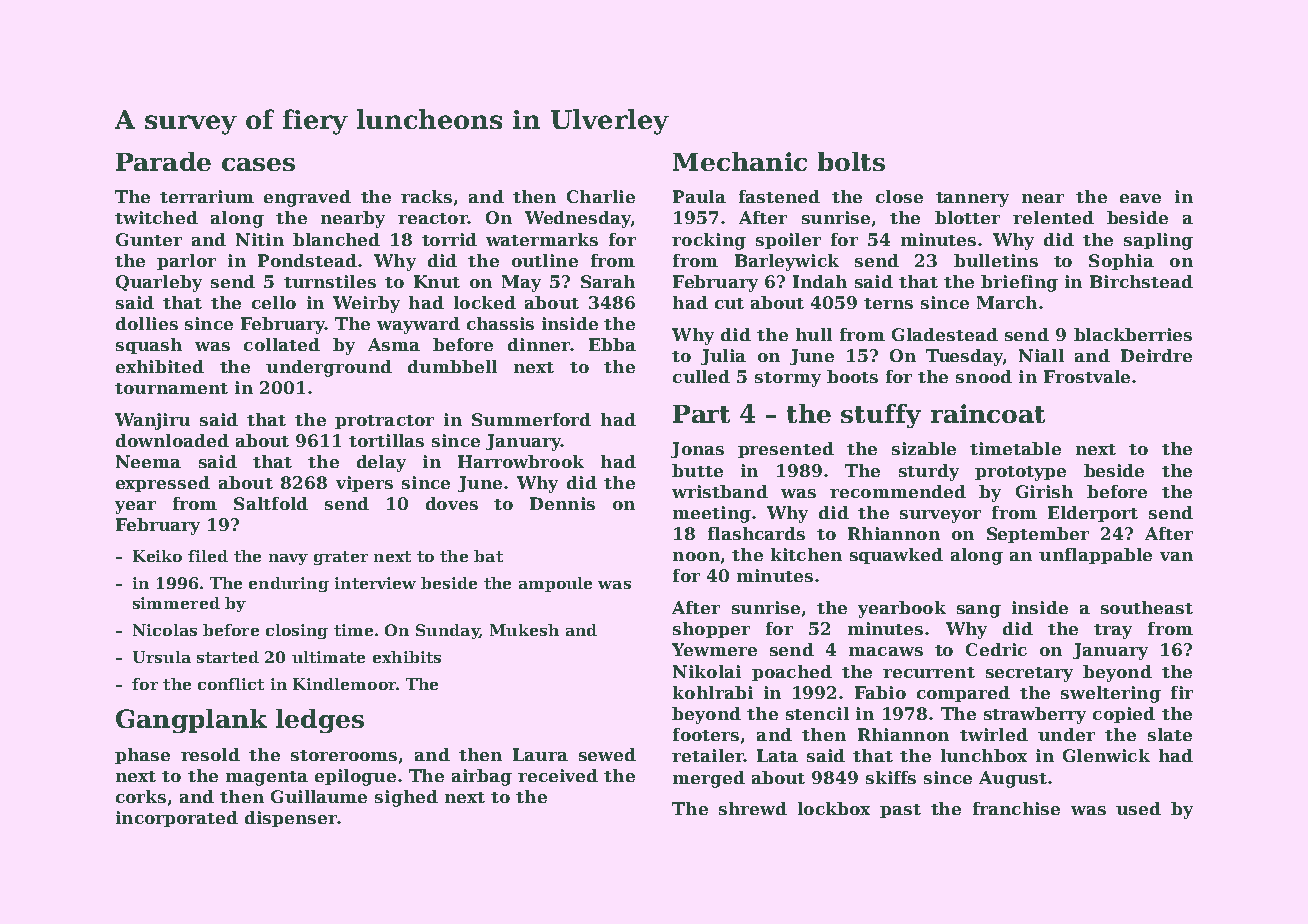  Describe the element at coordinates (524, 630) in the page. I see `Mukesh` at that location.
